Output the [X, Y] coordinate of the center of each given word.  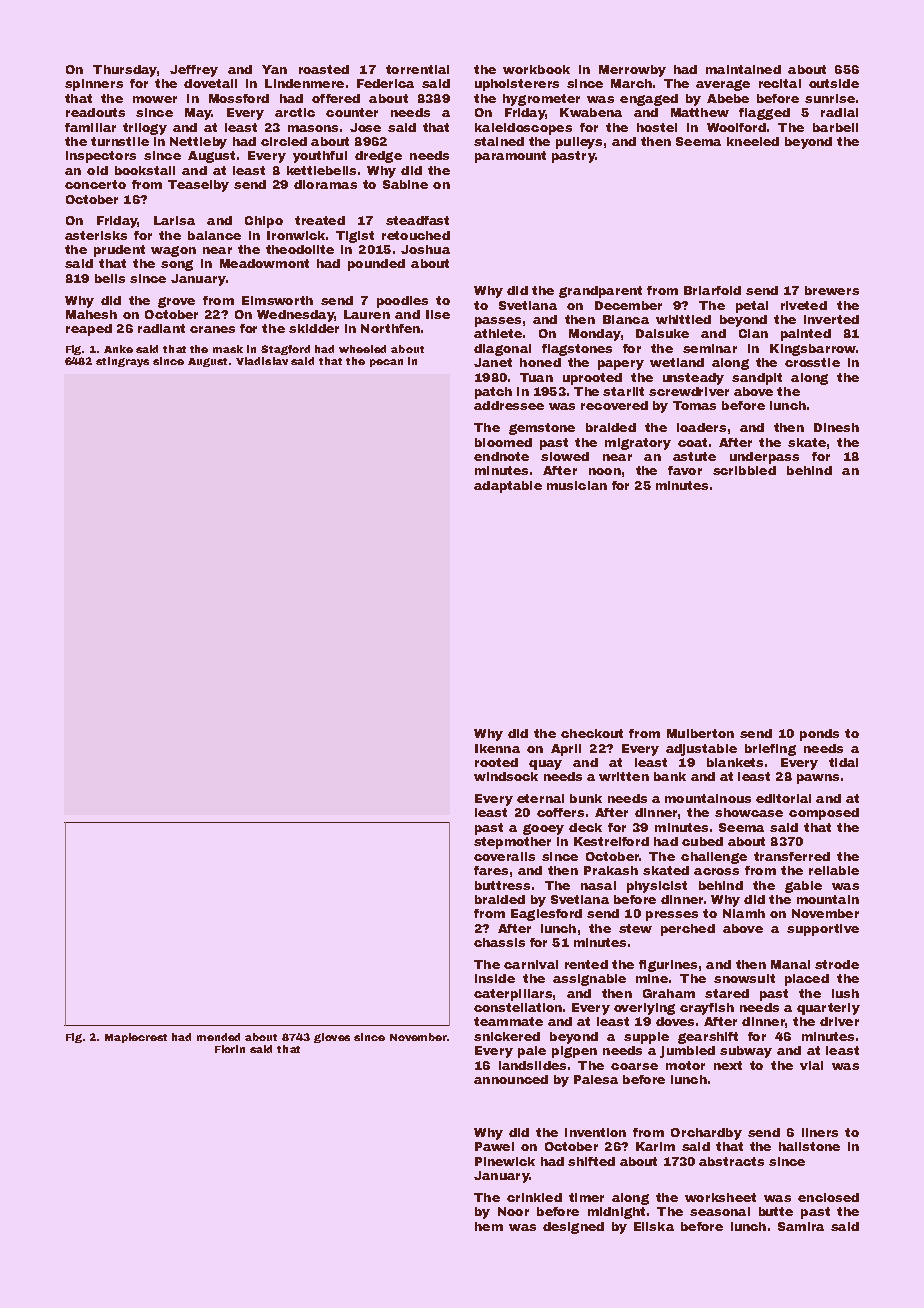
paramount [510, 157]
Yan [274, 69]
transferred [792, 856]
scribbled [744, 470]
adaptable [508, 487]
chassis [499, 942]
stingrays [122, 362]
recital [780, 83]
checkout [592, 733]
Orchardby [706, 1134]
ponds [819, 735]
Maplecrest [136, 1038]
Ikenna [497, 748]
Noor [513, 1211]
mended [218, 1037]
